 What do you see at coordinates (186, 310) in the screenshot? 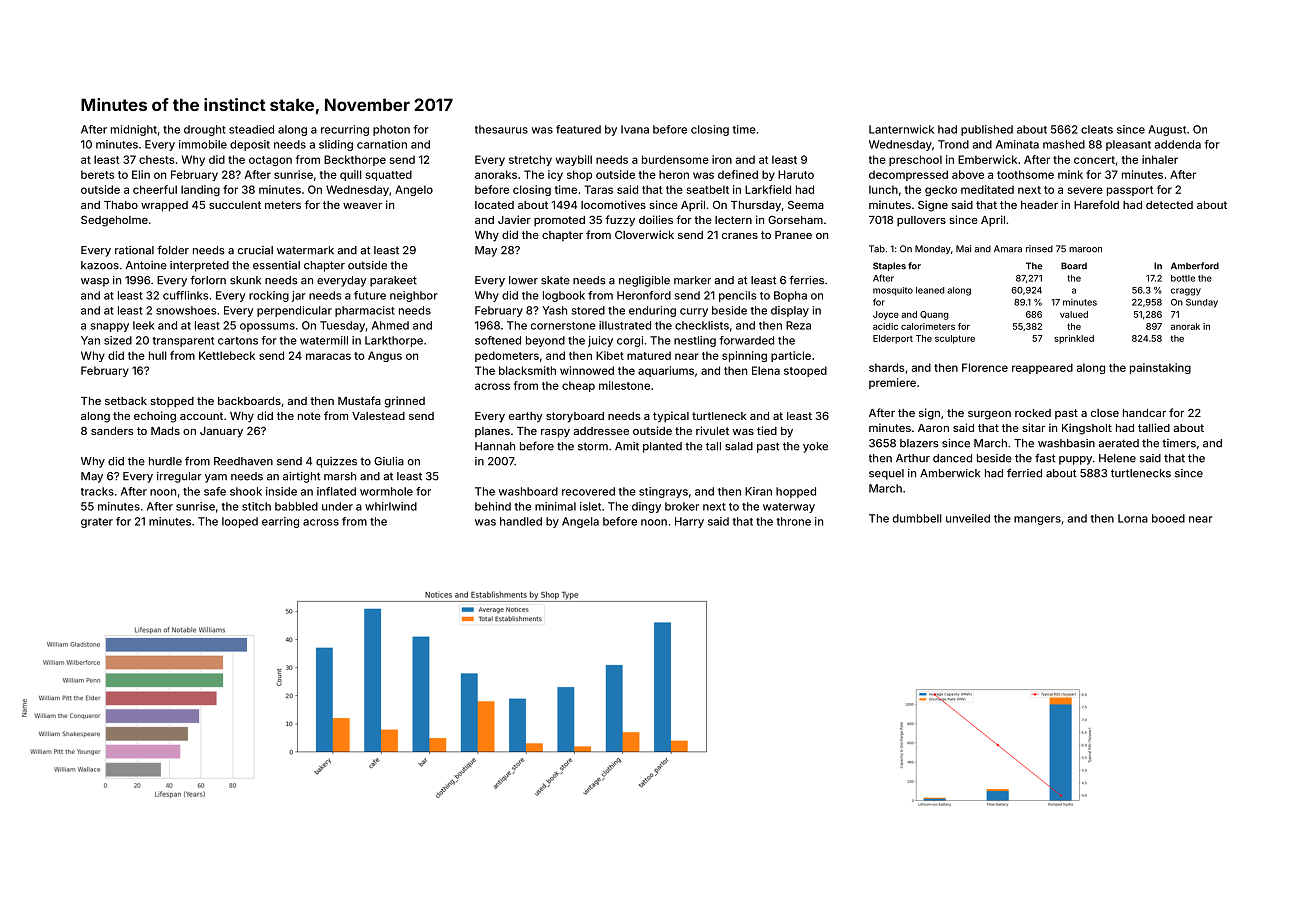
I see `snowshoes` at bounding box center [186, 310].
